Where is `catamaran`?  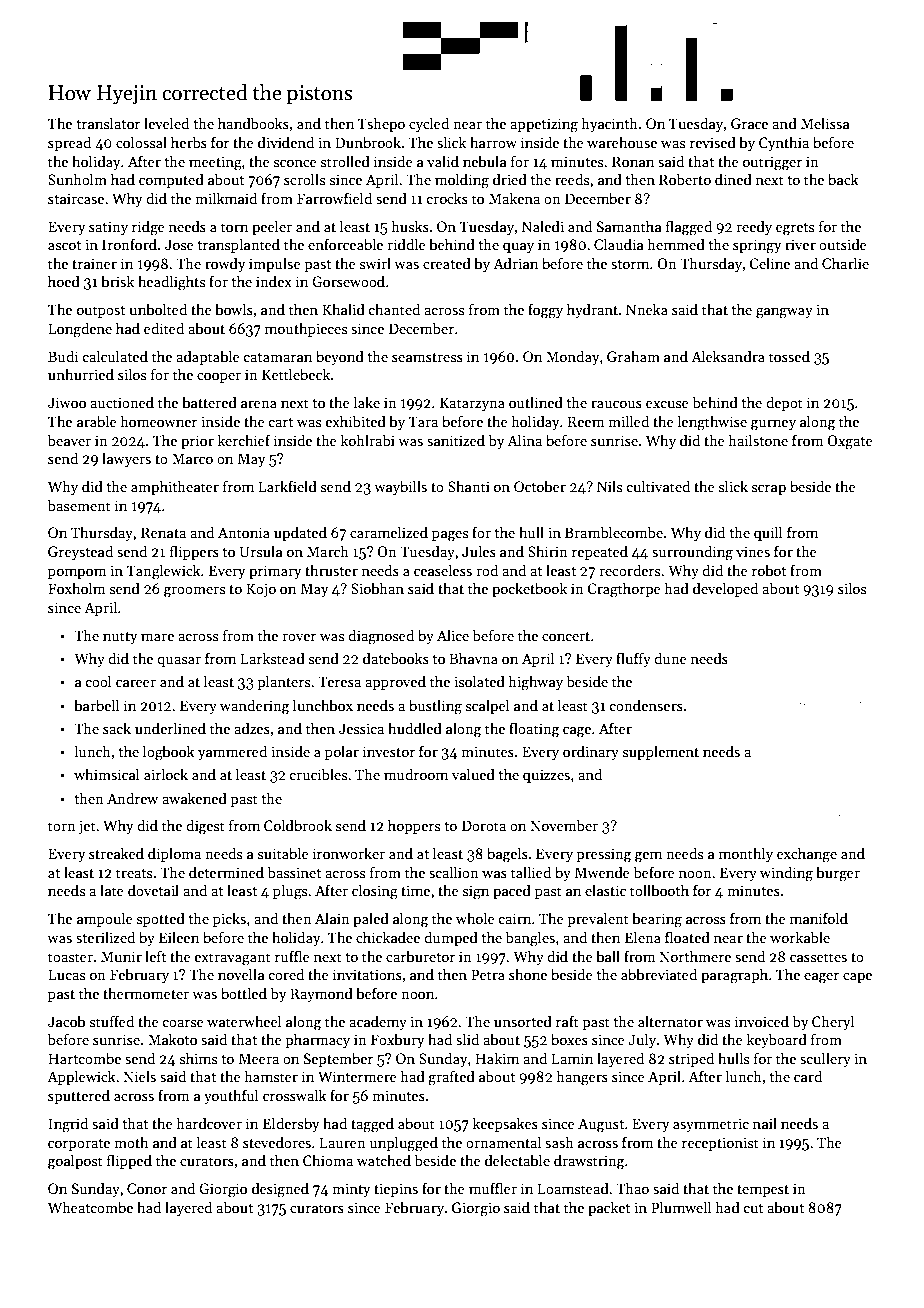
catamaran is located at coordinates (277, 357).
